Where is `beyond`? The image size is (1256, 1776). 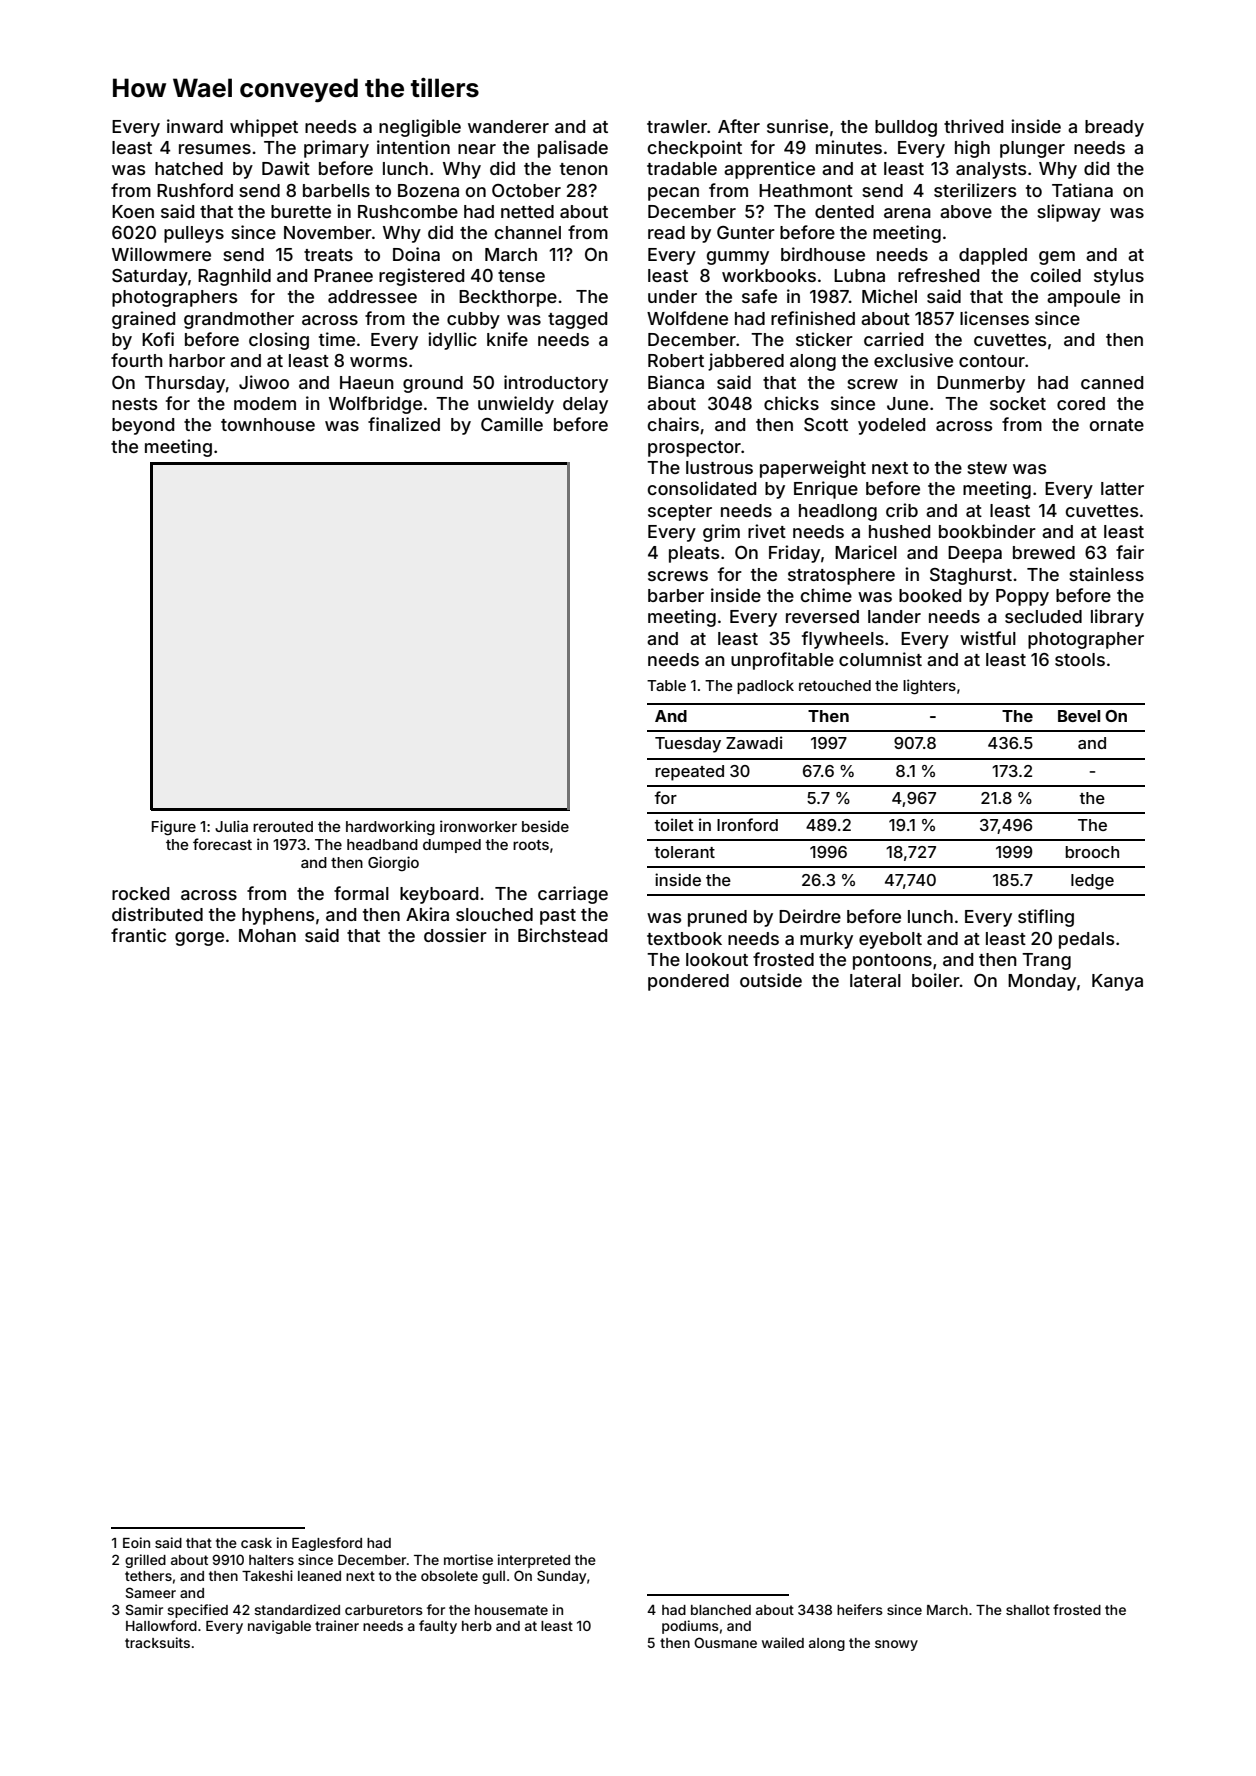
beyond is located at coordinates (143, 426).
